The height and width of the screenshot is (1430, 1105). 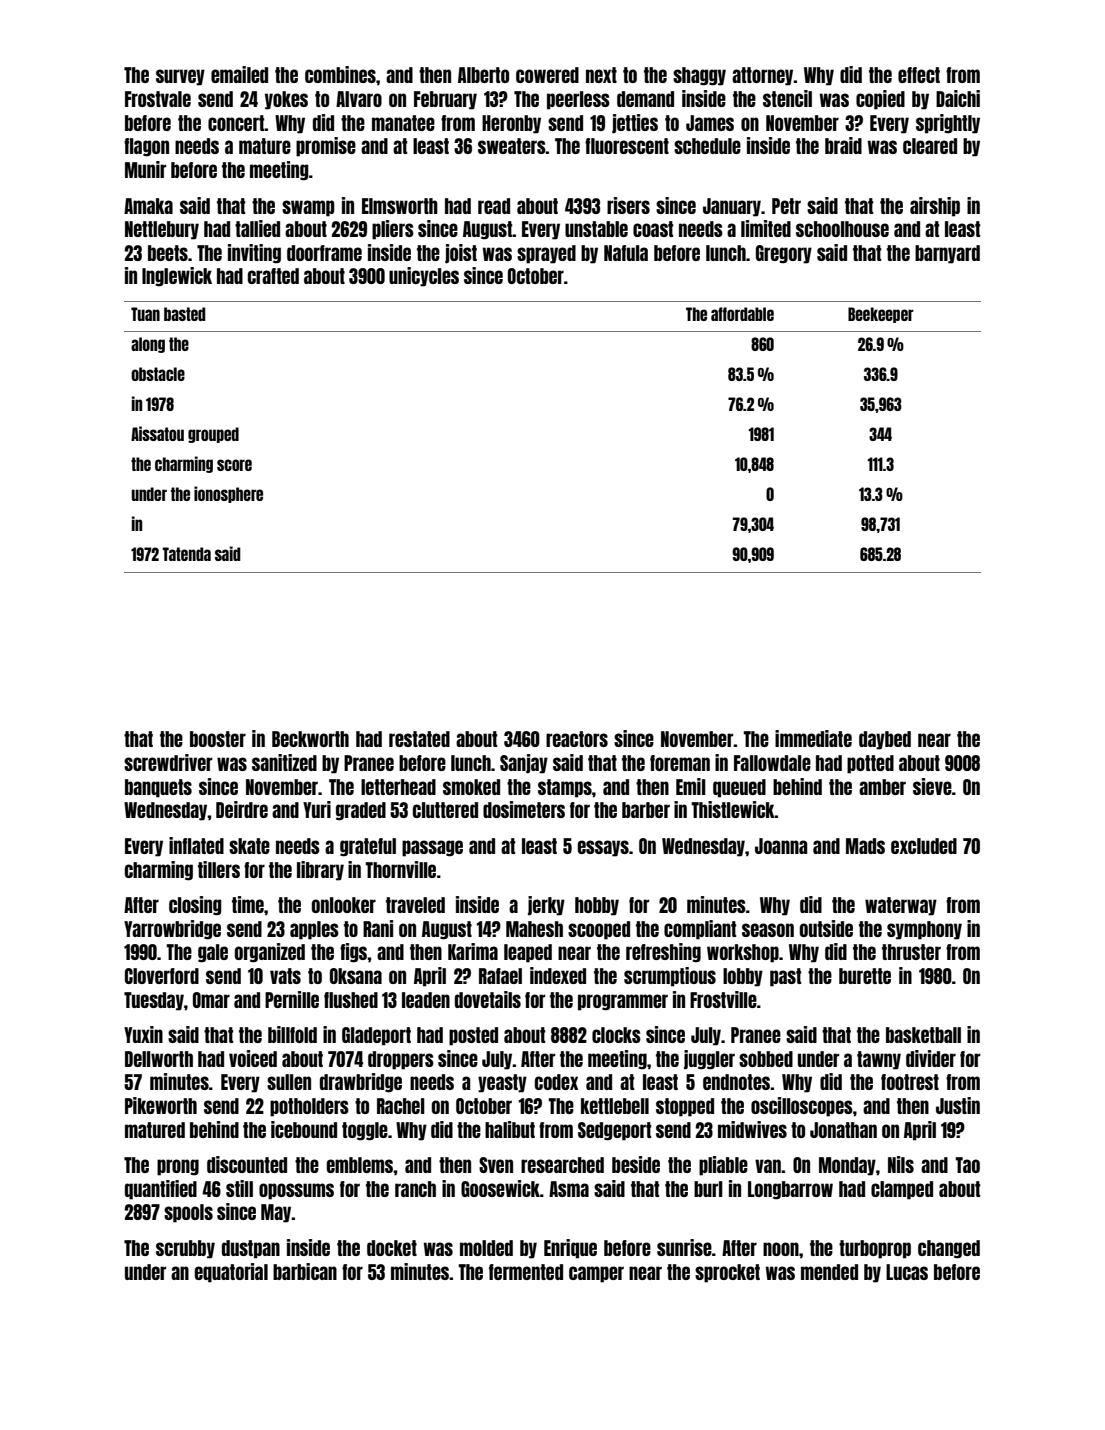 I want to click on daybed, so click(x=885, y=740).
